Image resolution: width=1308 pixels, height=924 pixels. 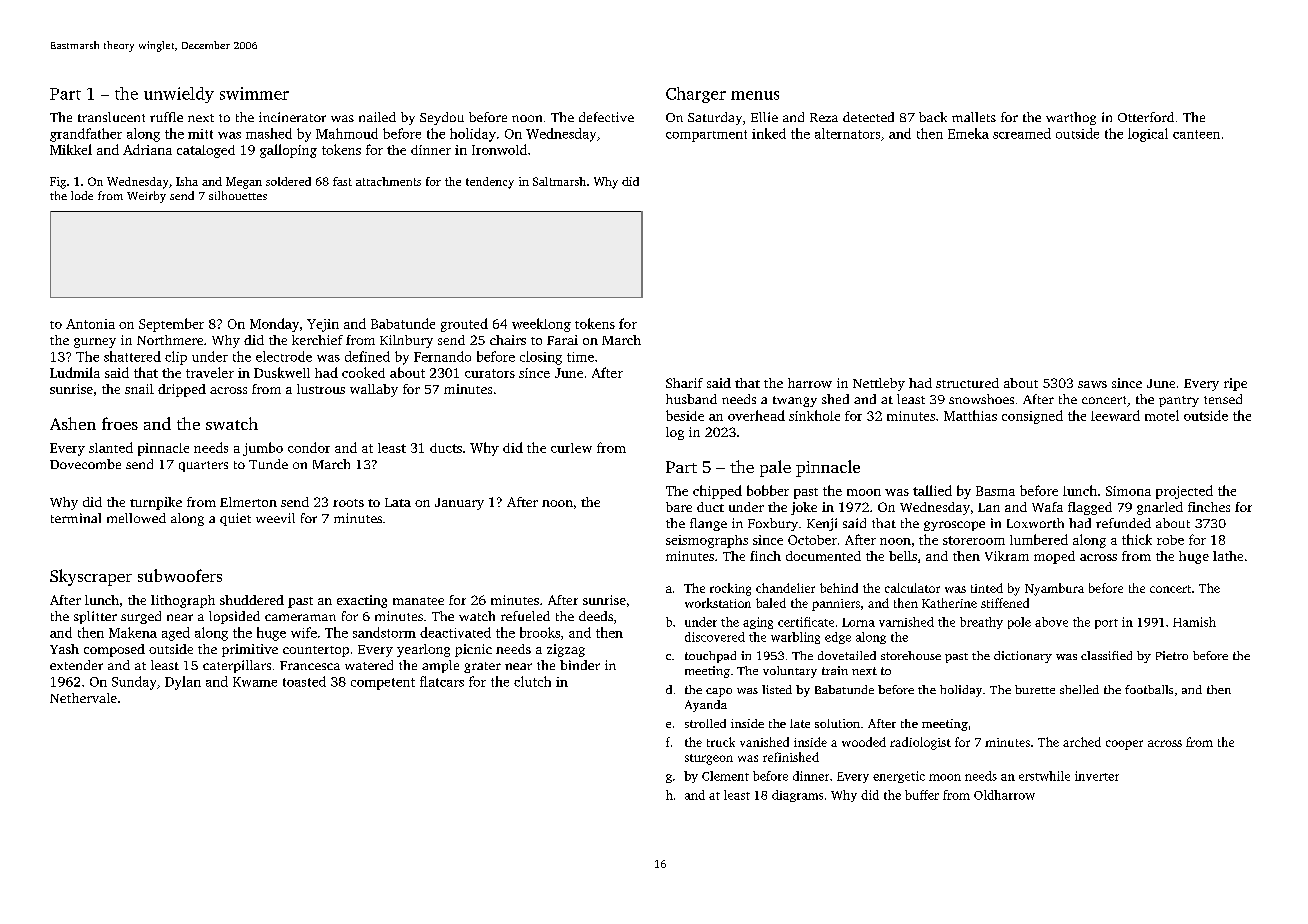 What do you see at coordinates (797, 796) in the screenshot?
I see `diagrams` at bounding box center [797, 796].
